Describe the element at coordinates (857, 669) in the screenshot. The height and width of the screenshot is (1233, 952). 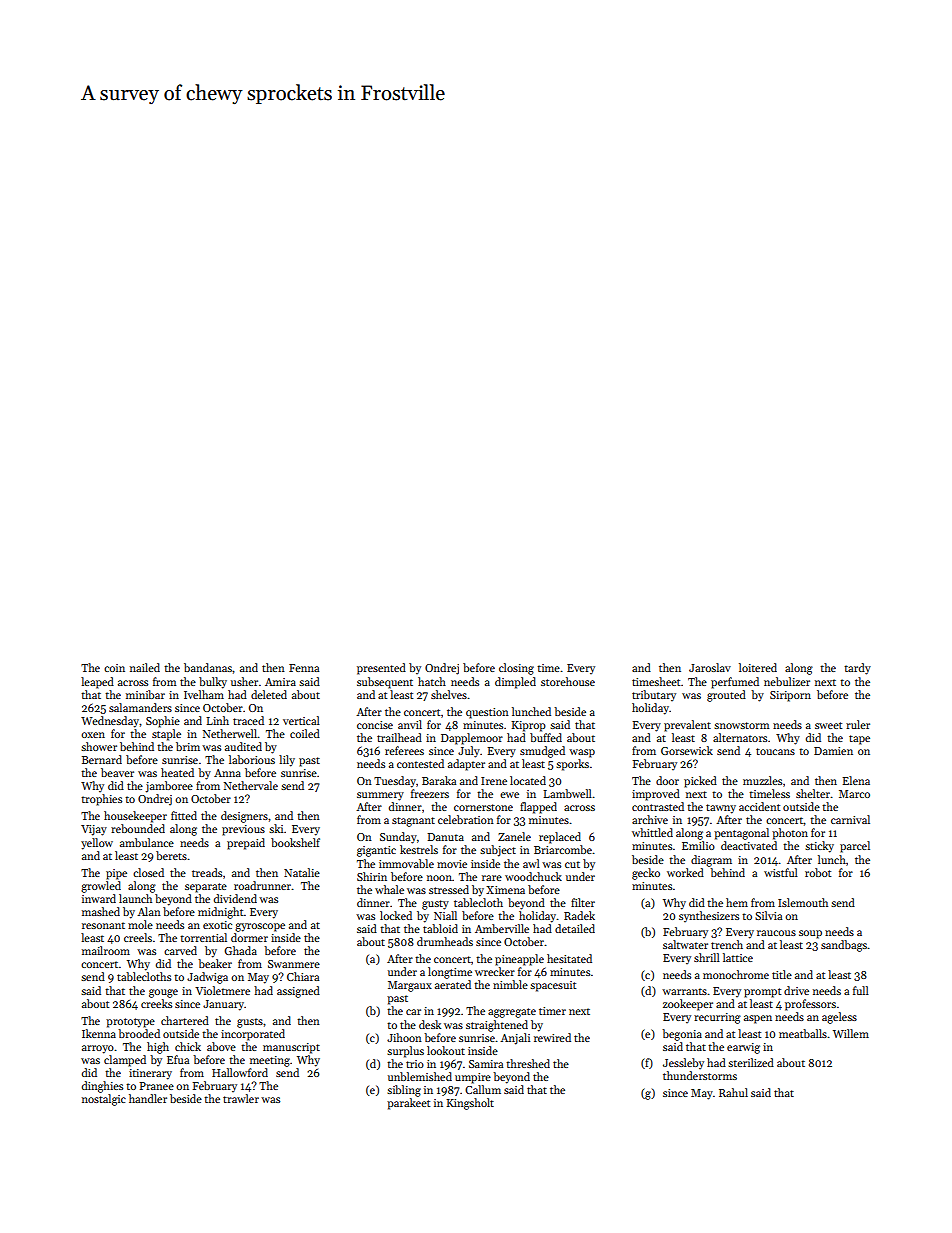
I see `tardy` at that location.
